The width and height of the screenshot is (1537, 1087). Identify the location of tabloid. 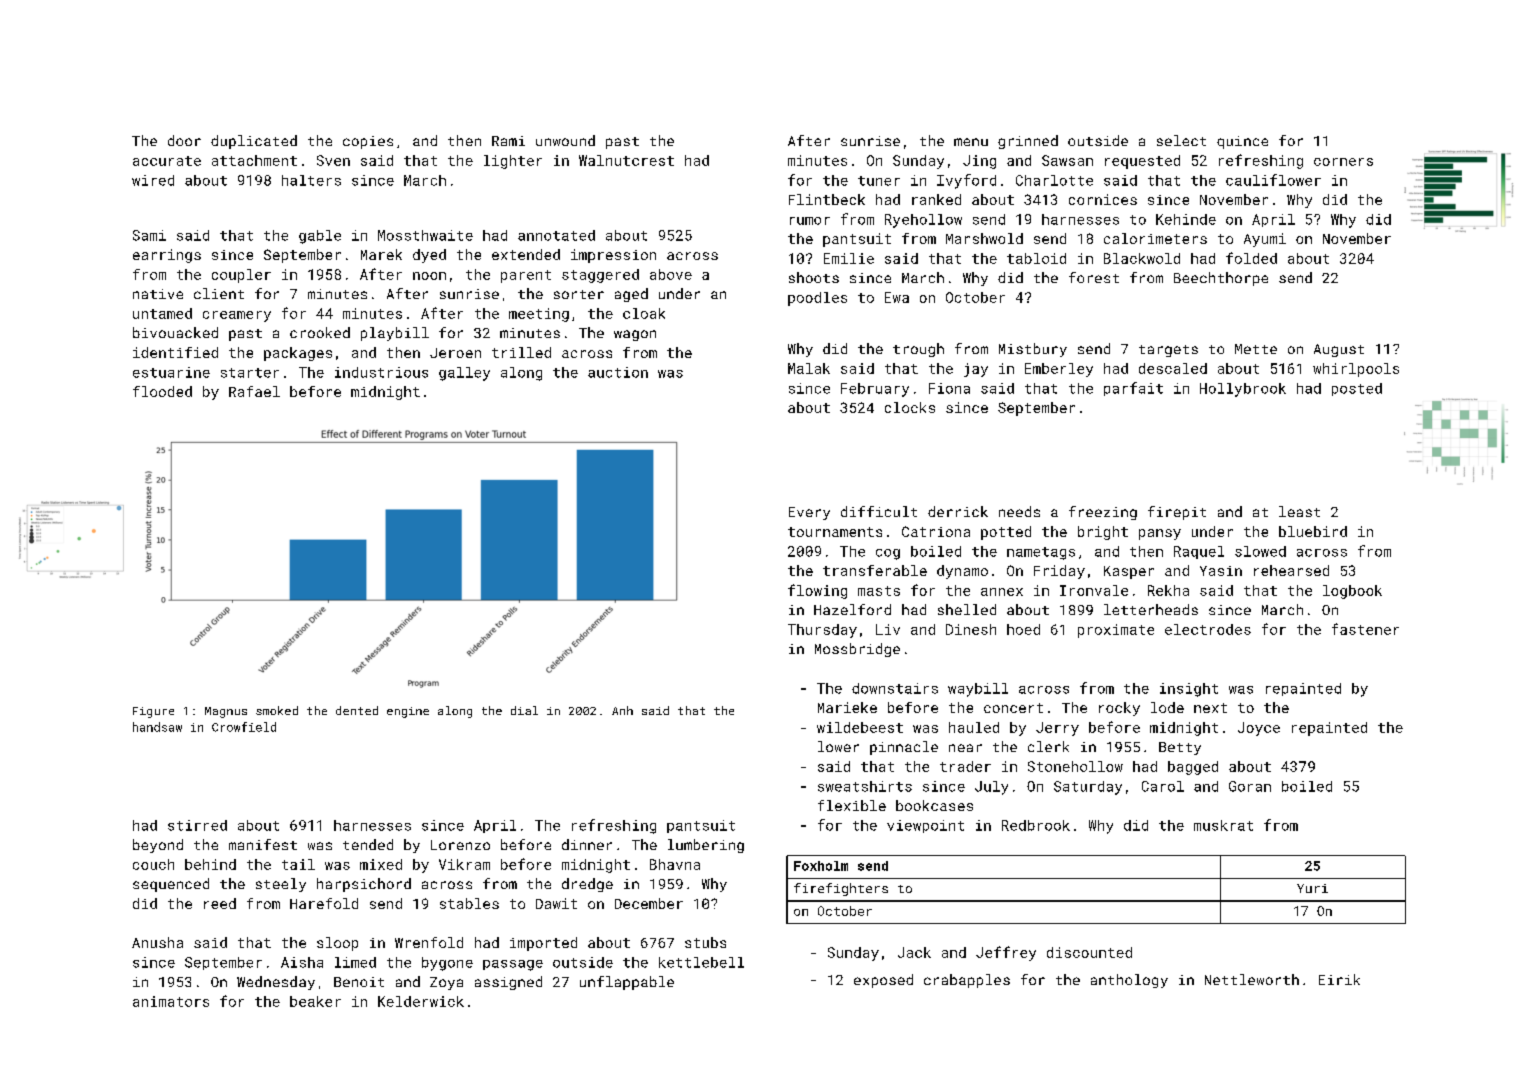
(1036, 258).
